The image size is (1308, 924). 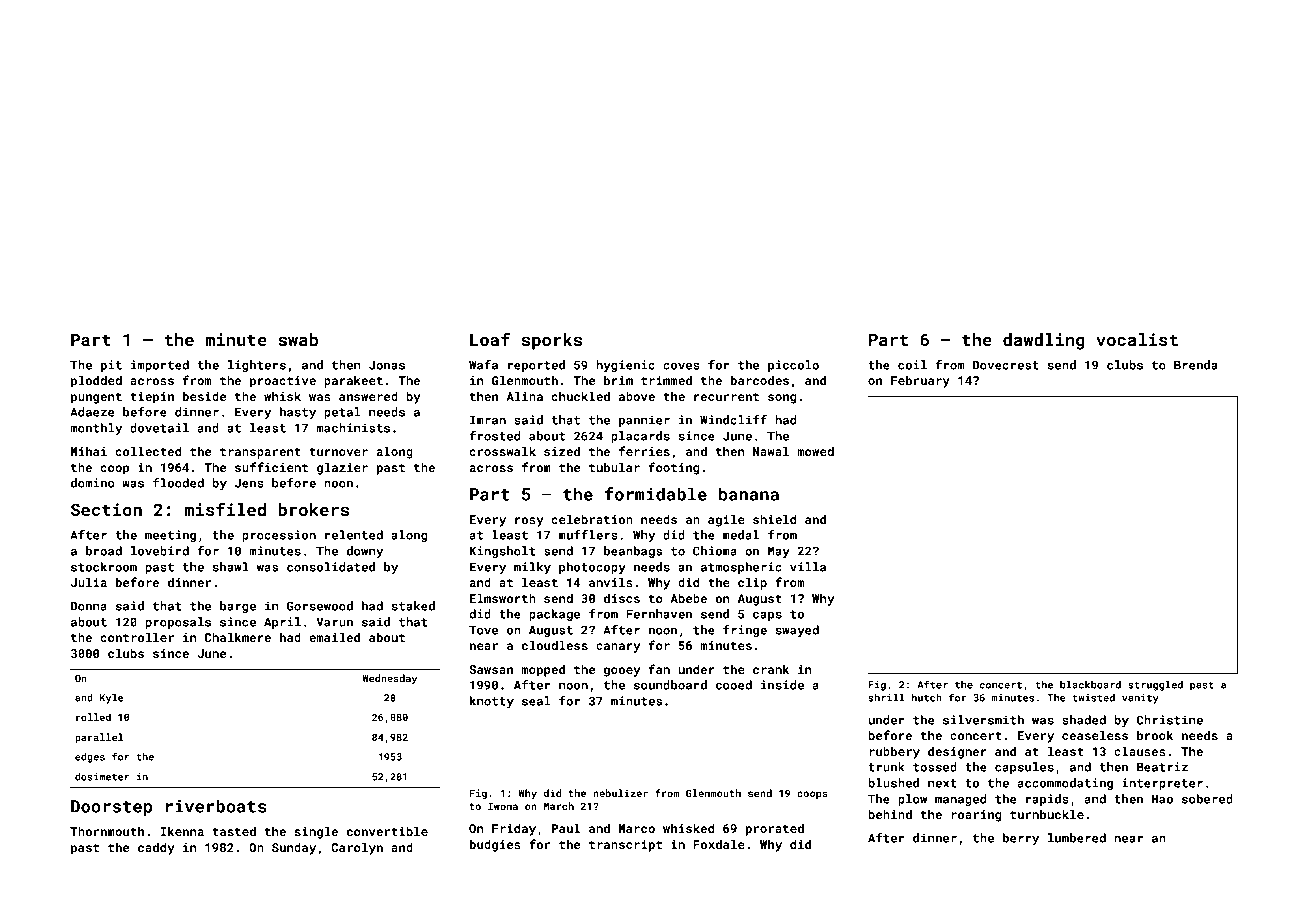 I want to click on shawl, so click(x=231, y=567).
